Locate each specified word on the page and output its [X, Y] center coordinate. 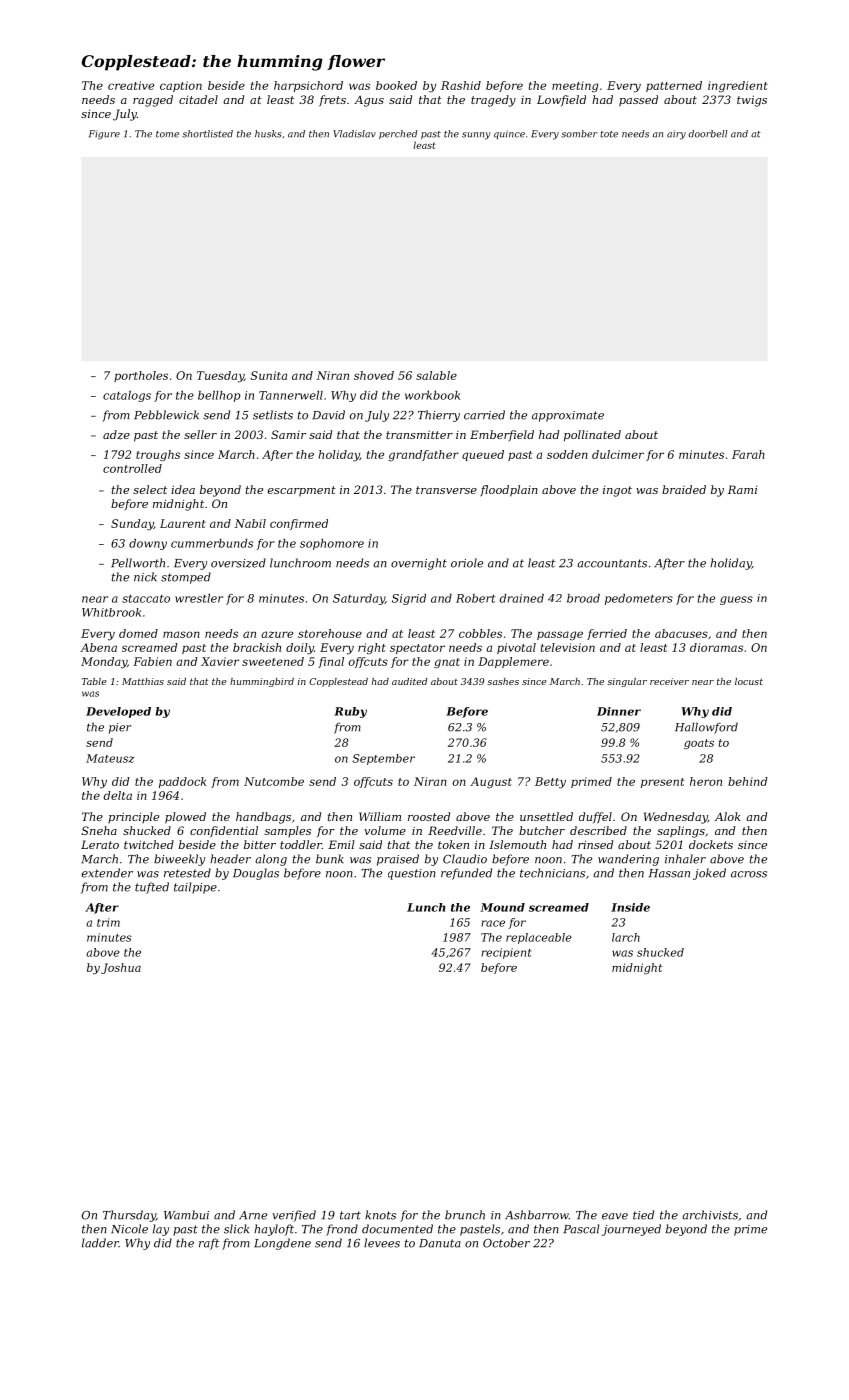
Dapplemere [513, 662]
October [506, 1243]
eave [615, 1216]
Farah [748, 454]
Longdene [282, 1244]
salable [436, 375]
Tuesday [220, 377]
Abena [98, 647]
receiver [669, 681]
